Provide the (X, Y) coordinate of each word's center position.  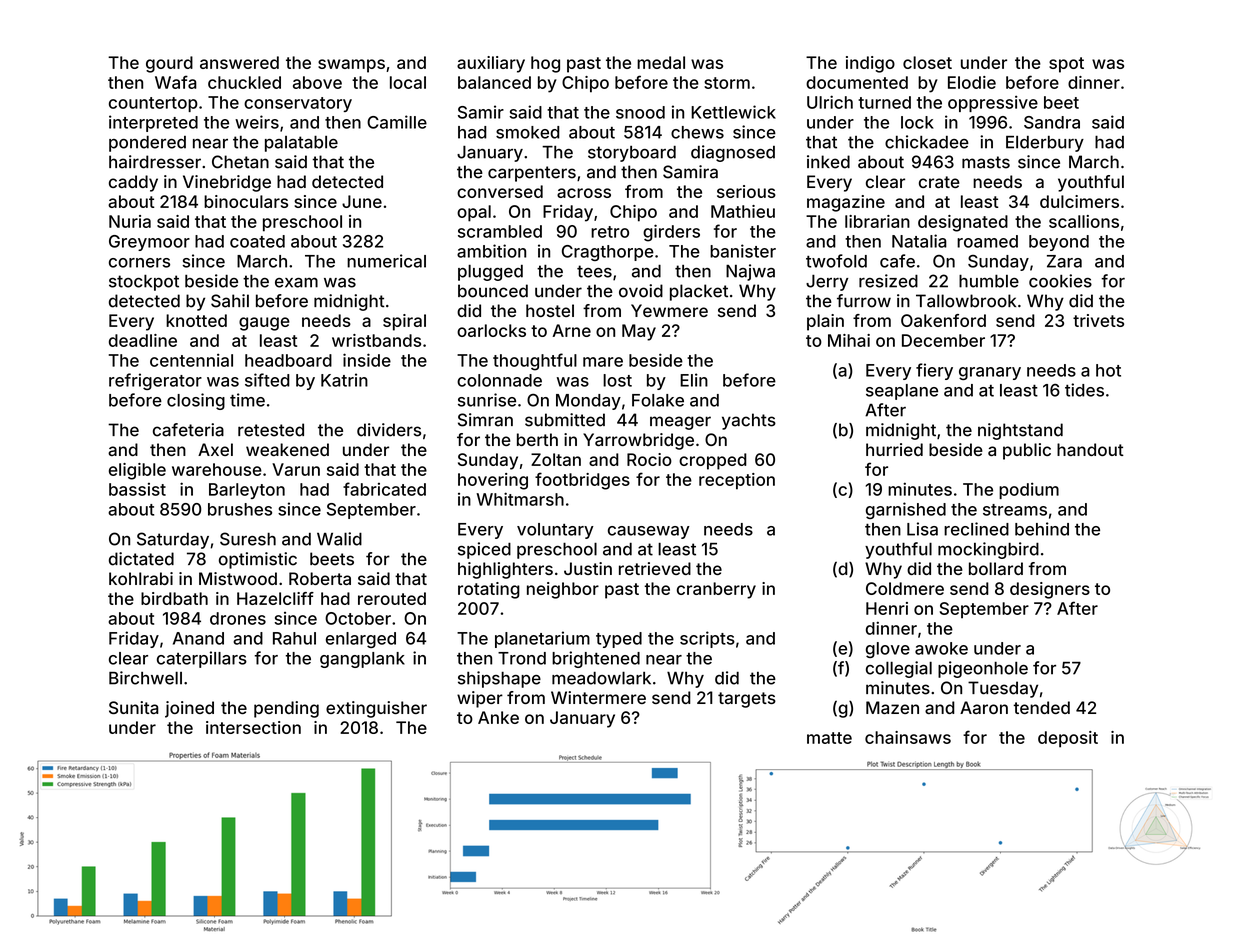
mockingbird (988, 550)
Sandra (1052, 122)
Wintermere (598, 697)
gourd (169, 64)
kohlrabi (141, 578)
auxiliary (491, 64)
